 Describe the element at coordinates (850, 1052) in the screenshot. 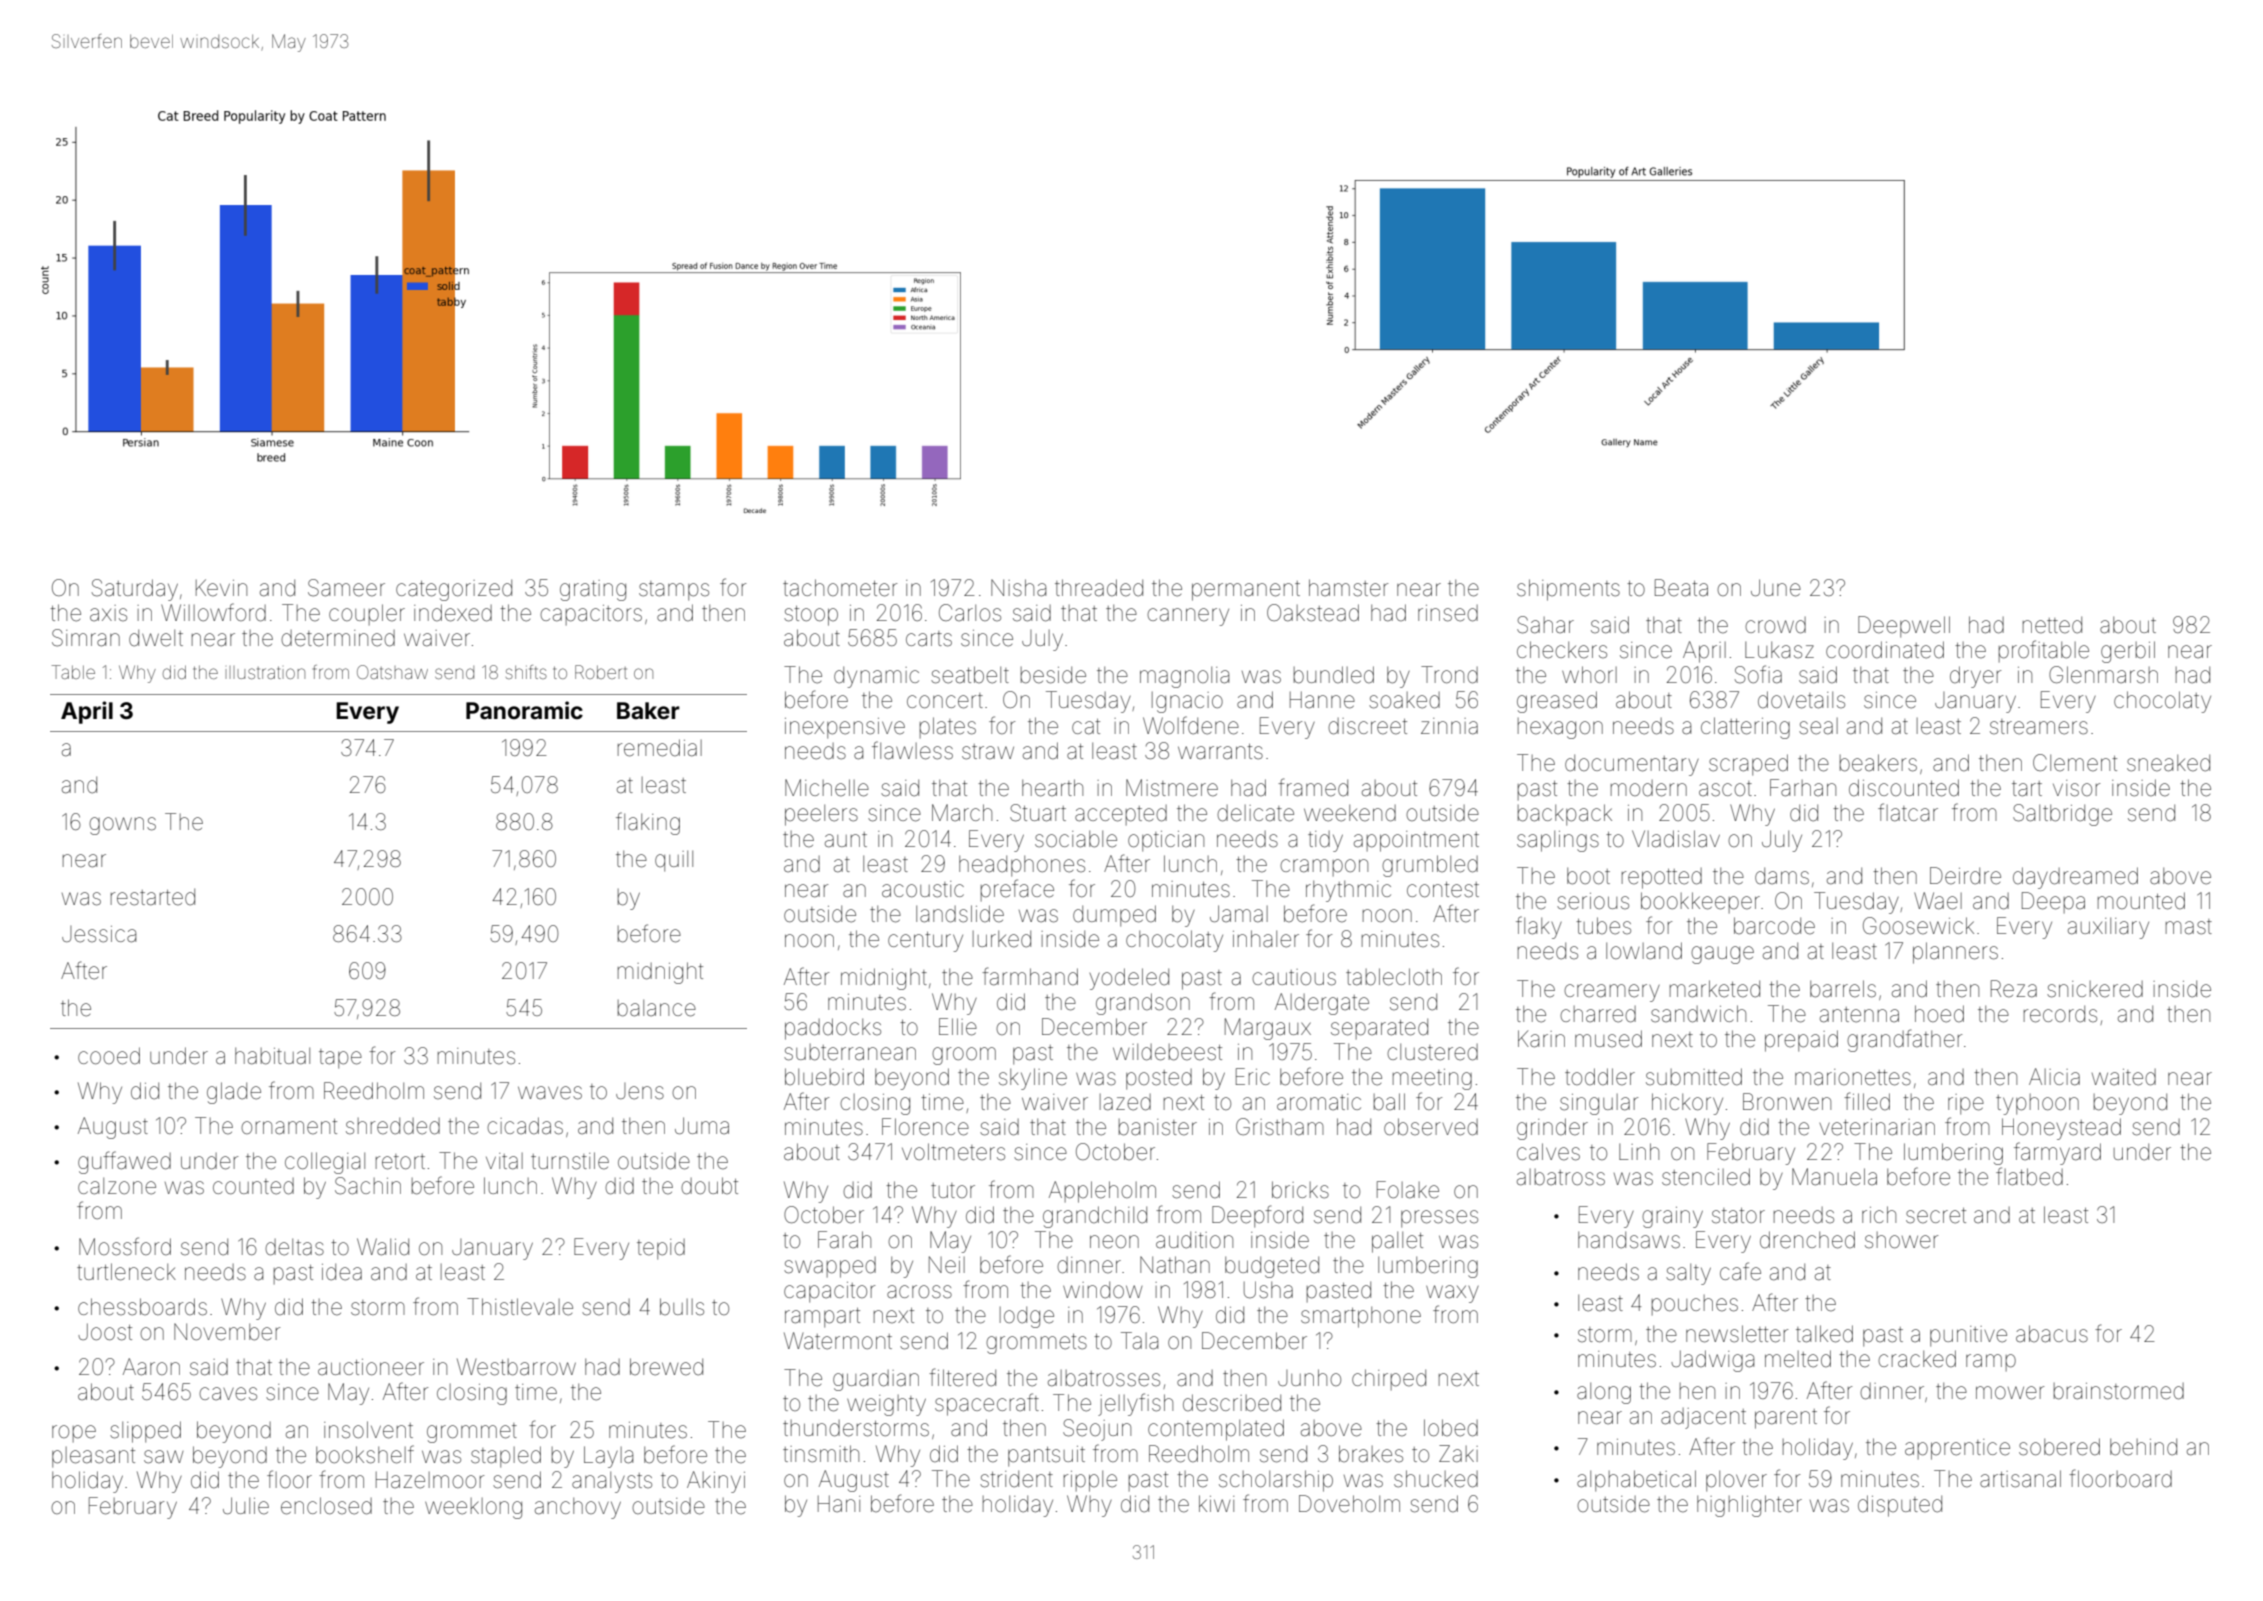

I see `subterranean` at that location.
